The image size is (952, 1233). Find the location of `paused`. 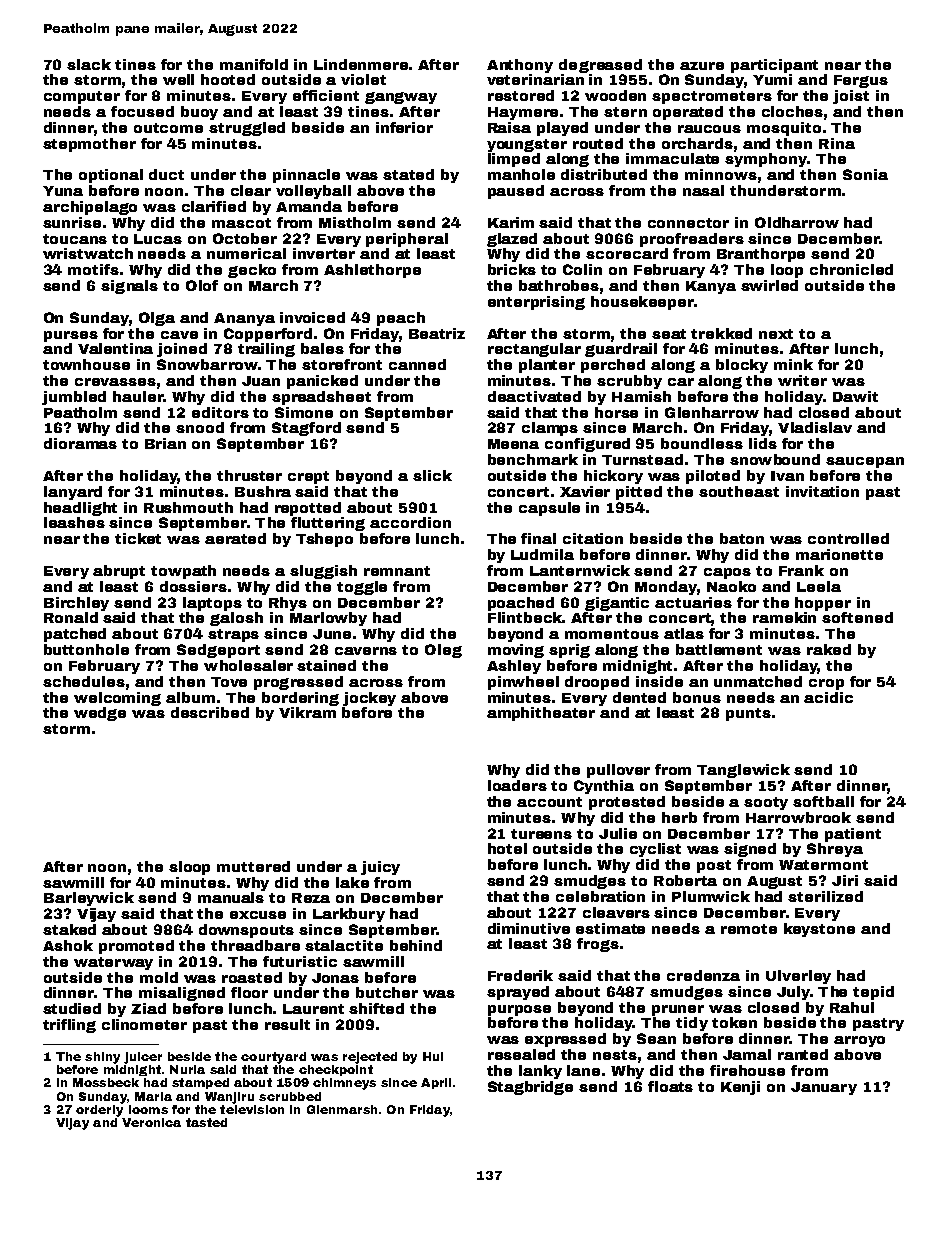

paused is located at coordinates (516, 192).
